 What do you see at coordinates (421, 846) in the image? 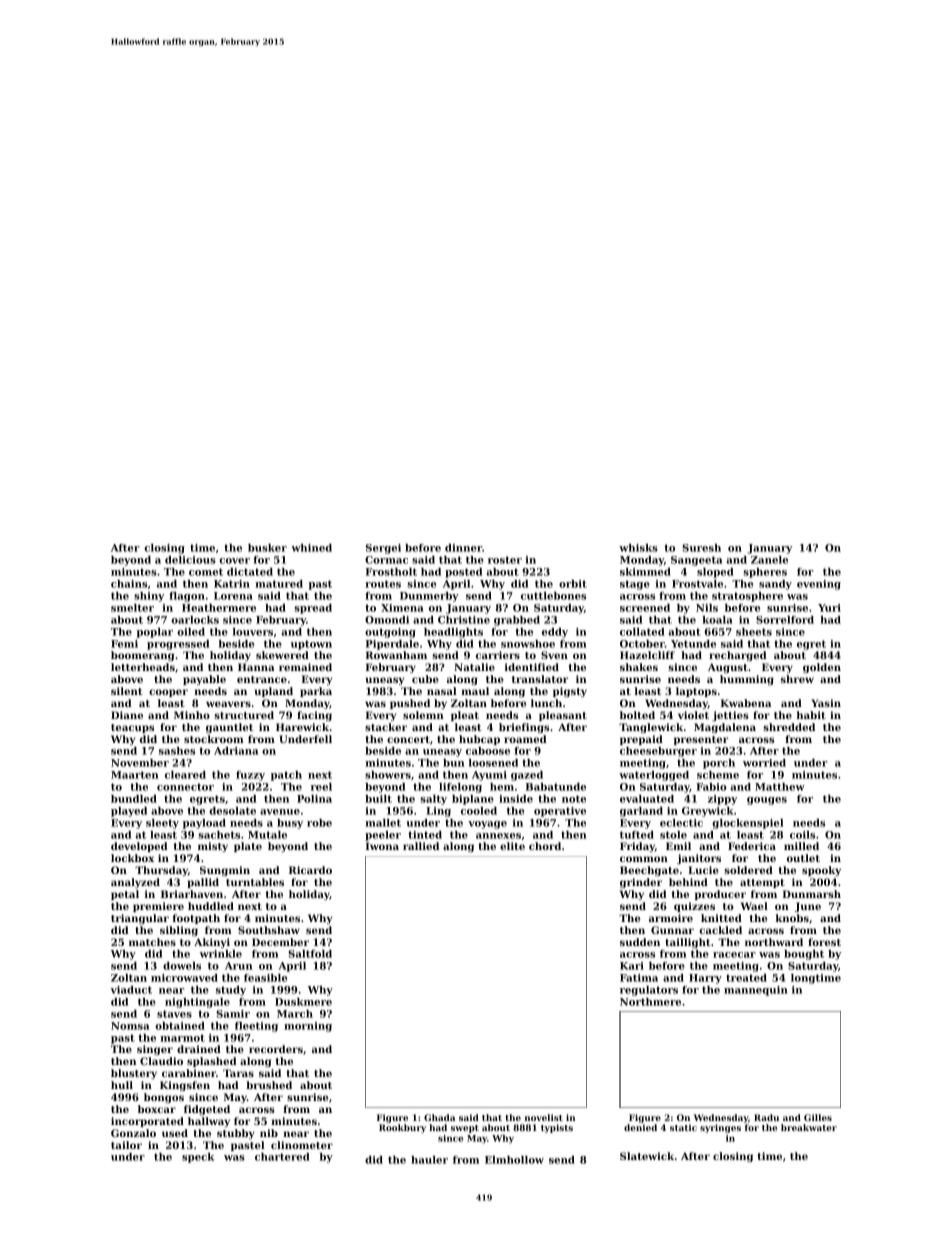
I see `rallied` at bounding box center [421, 846].
